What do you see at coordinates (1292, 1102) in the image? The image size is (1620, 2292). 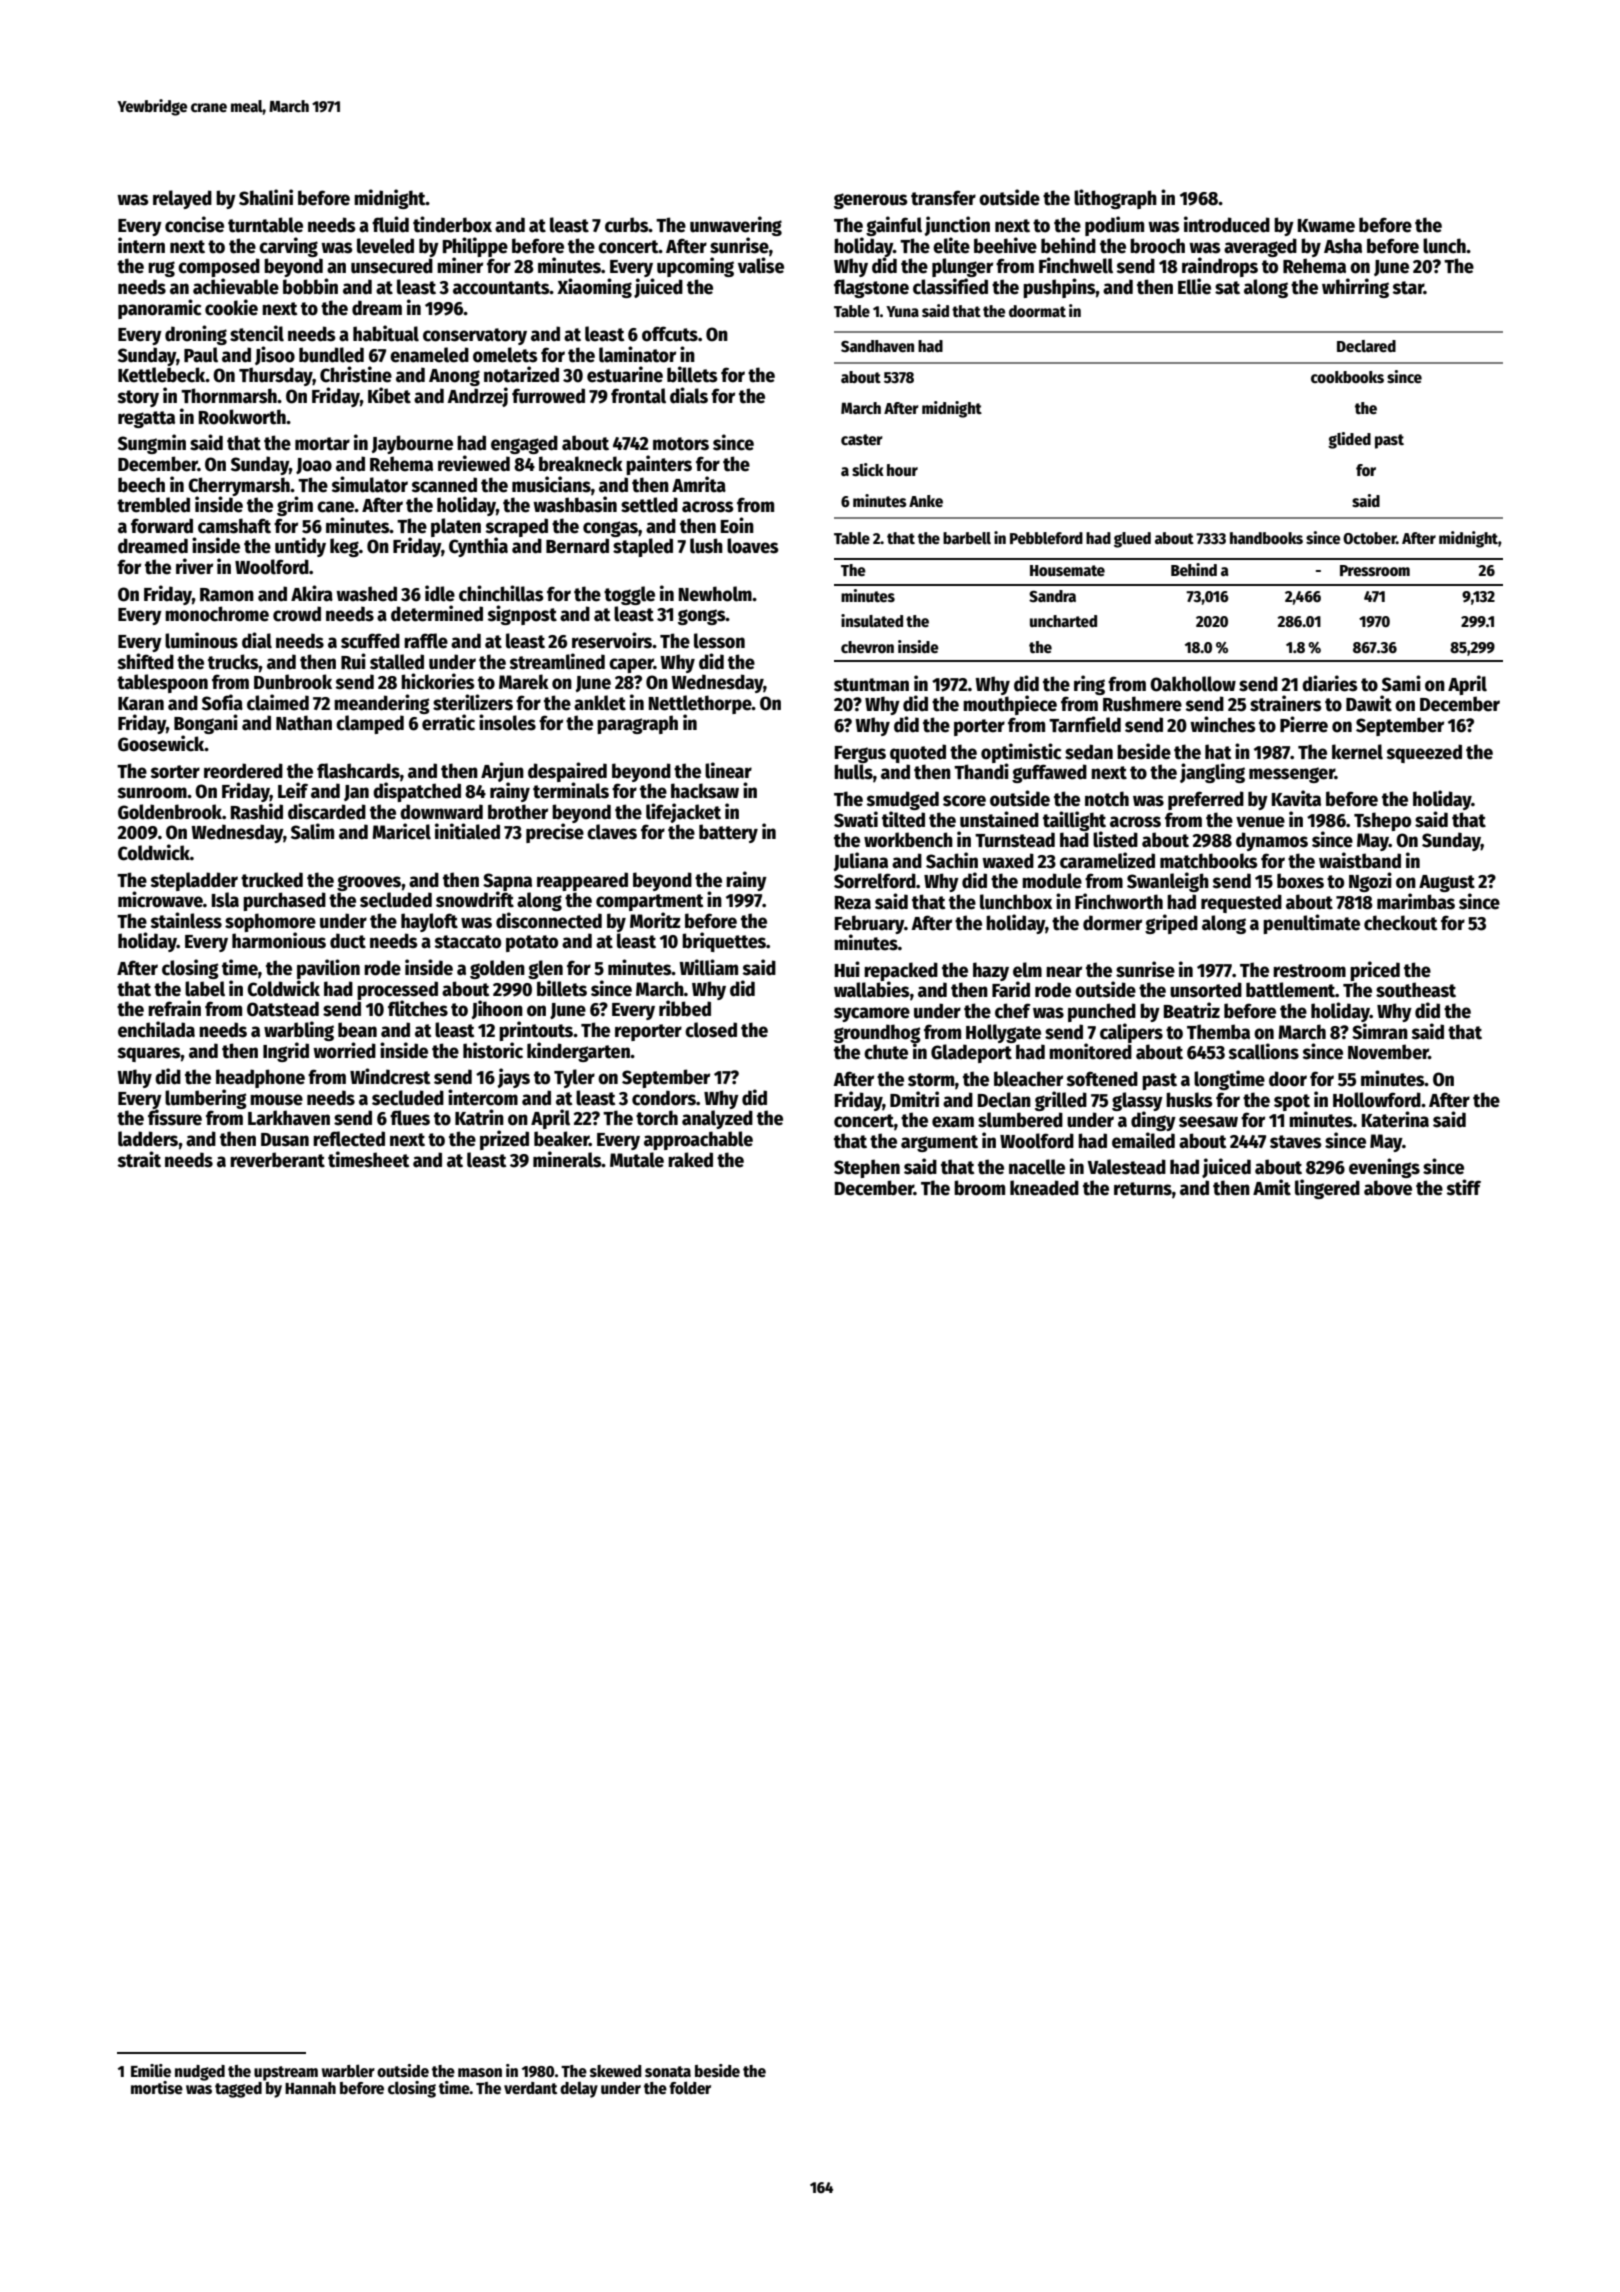 I see `spot` at bounding box center [1292, 1102].
